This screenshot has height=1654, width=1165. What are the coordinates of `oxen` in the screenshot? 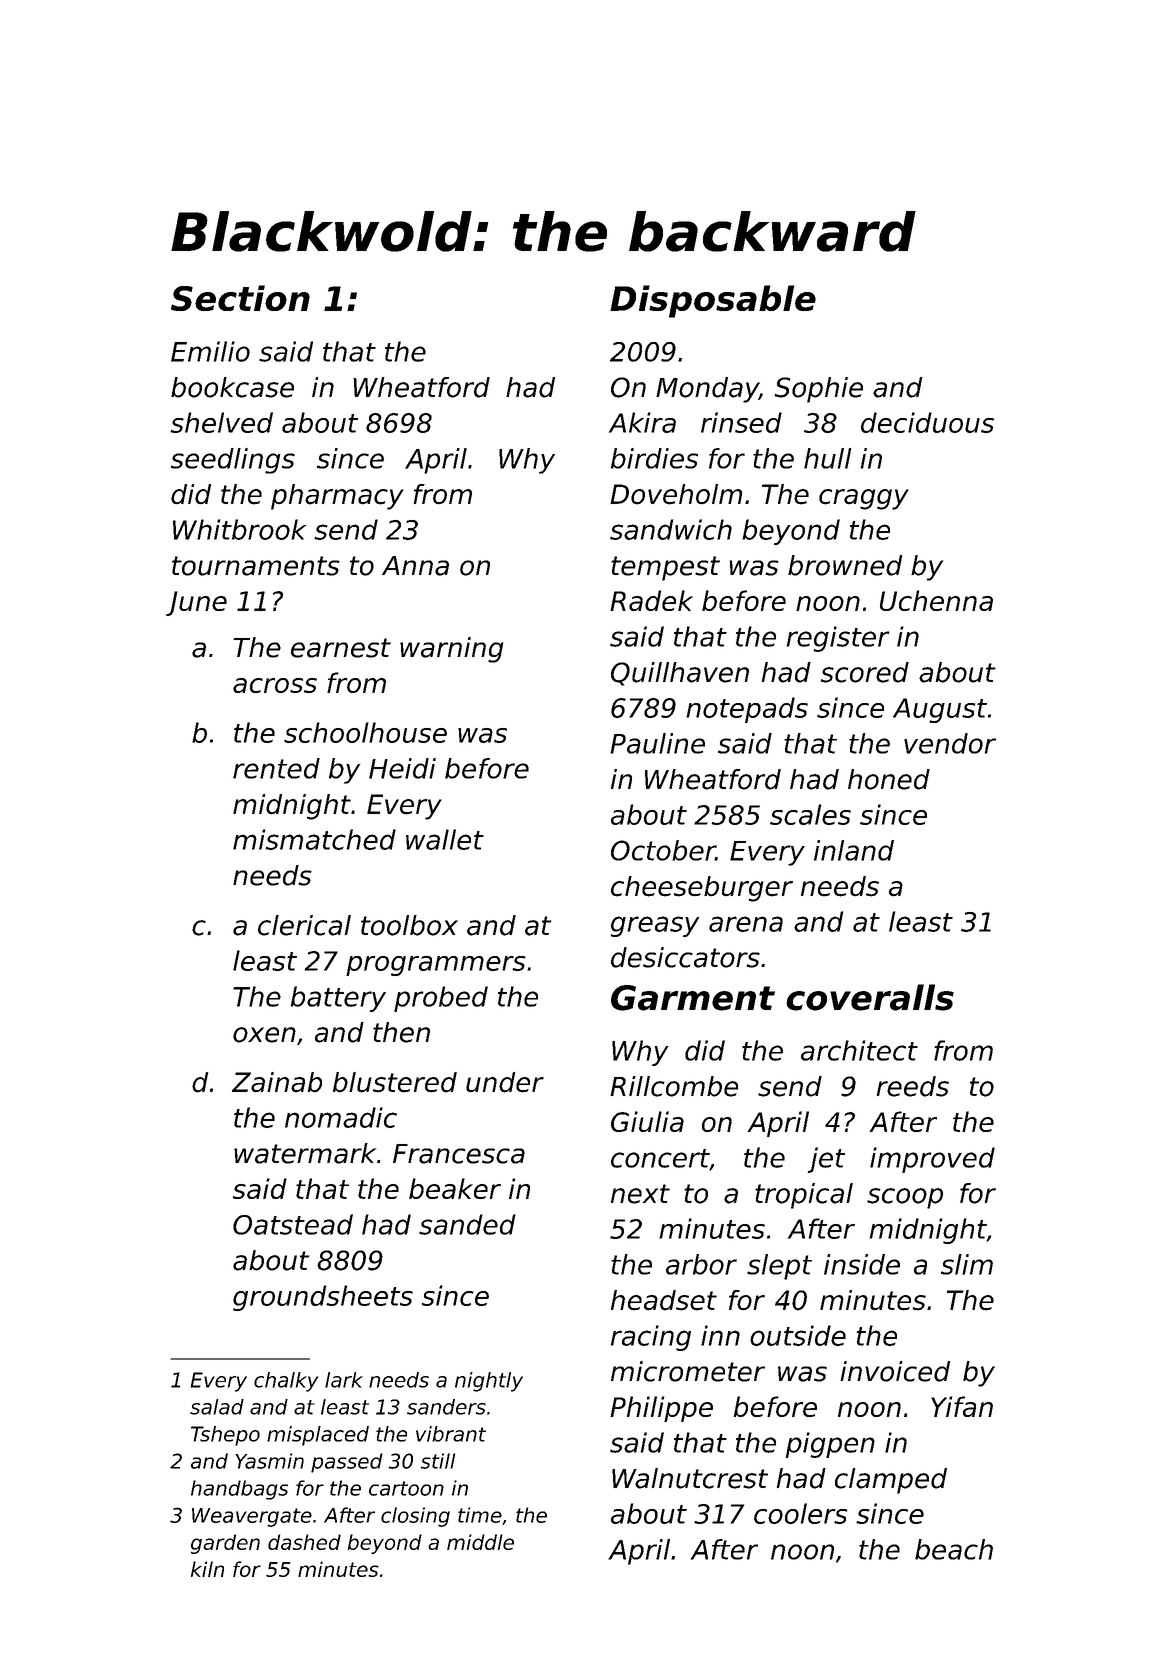 It's located at (264, 1035).
